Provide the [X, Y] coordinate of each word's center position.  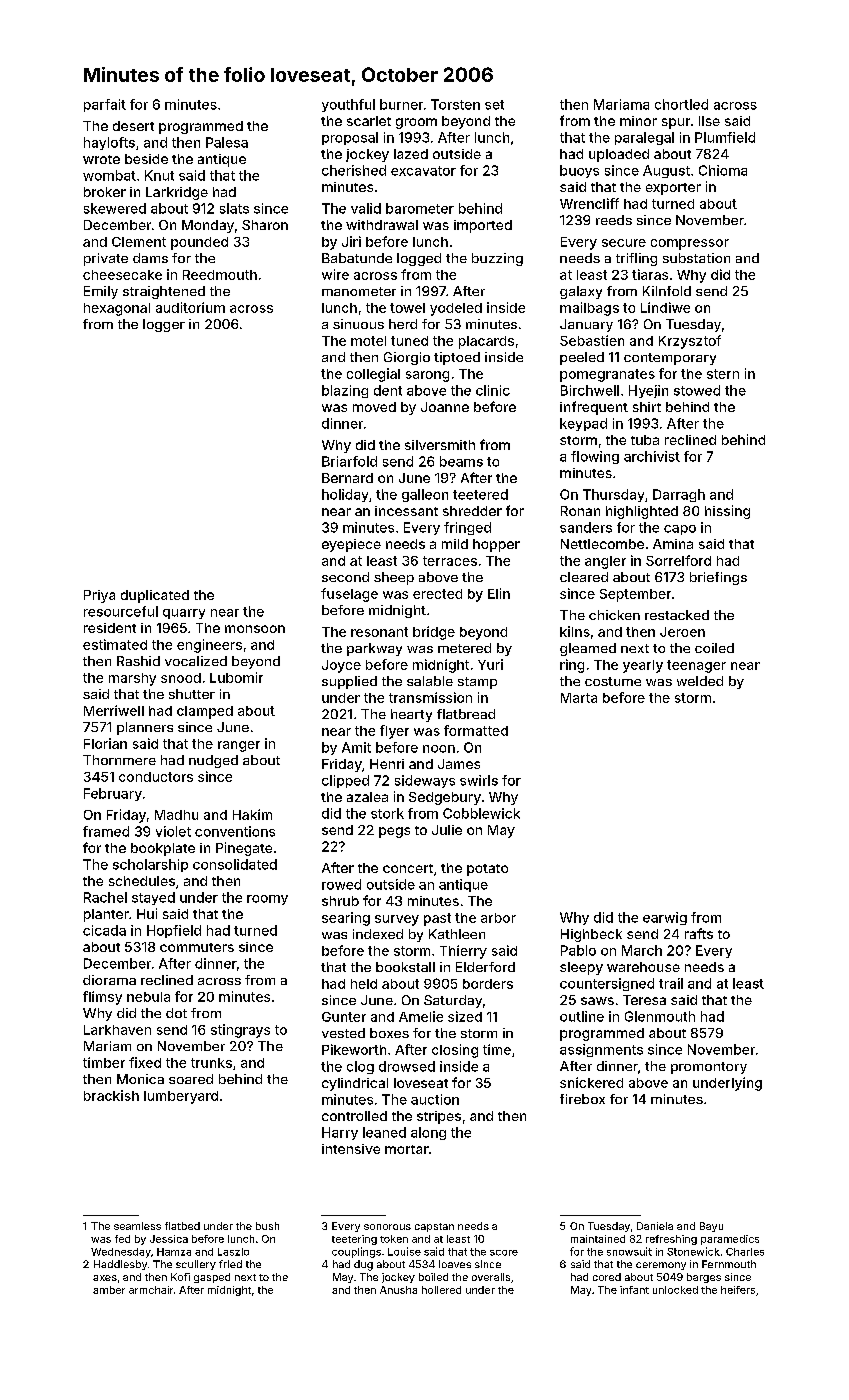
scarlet [369, 121]
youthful [348, 105]
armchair [151, 1290]
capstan [434, 1227]
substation [696, 258]
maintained [598, 1239]
